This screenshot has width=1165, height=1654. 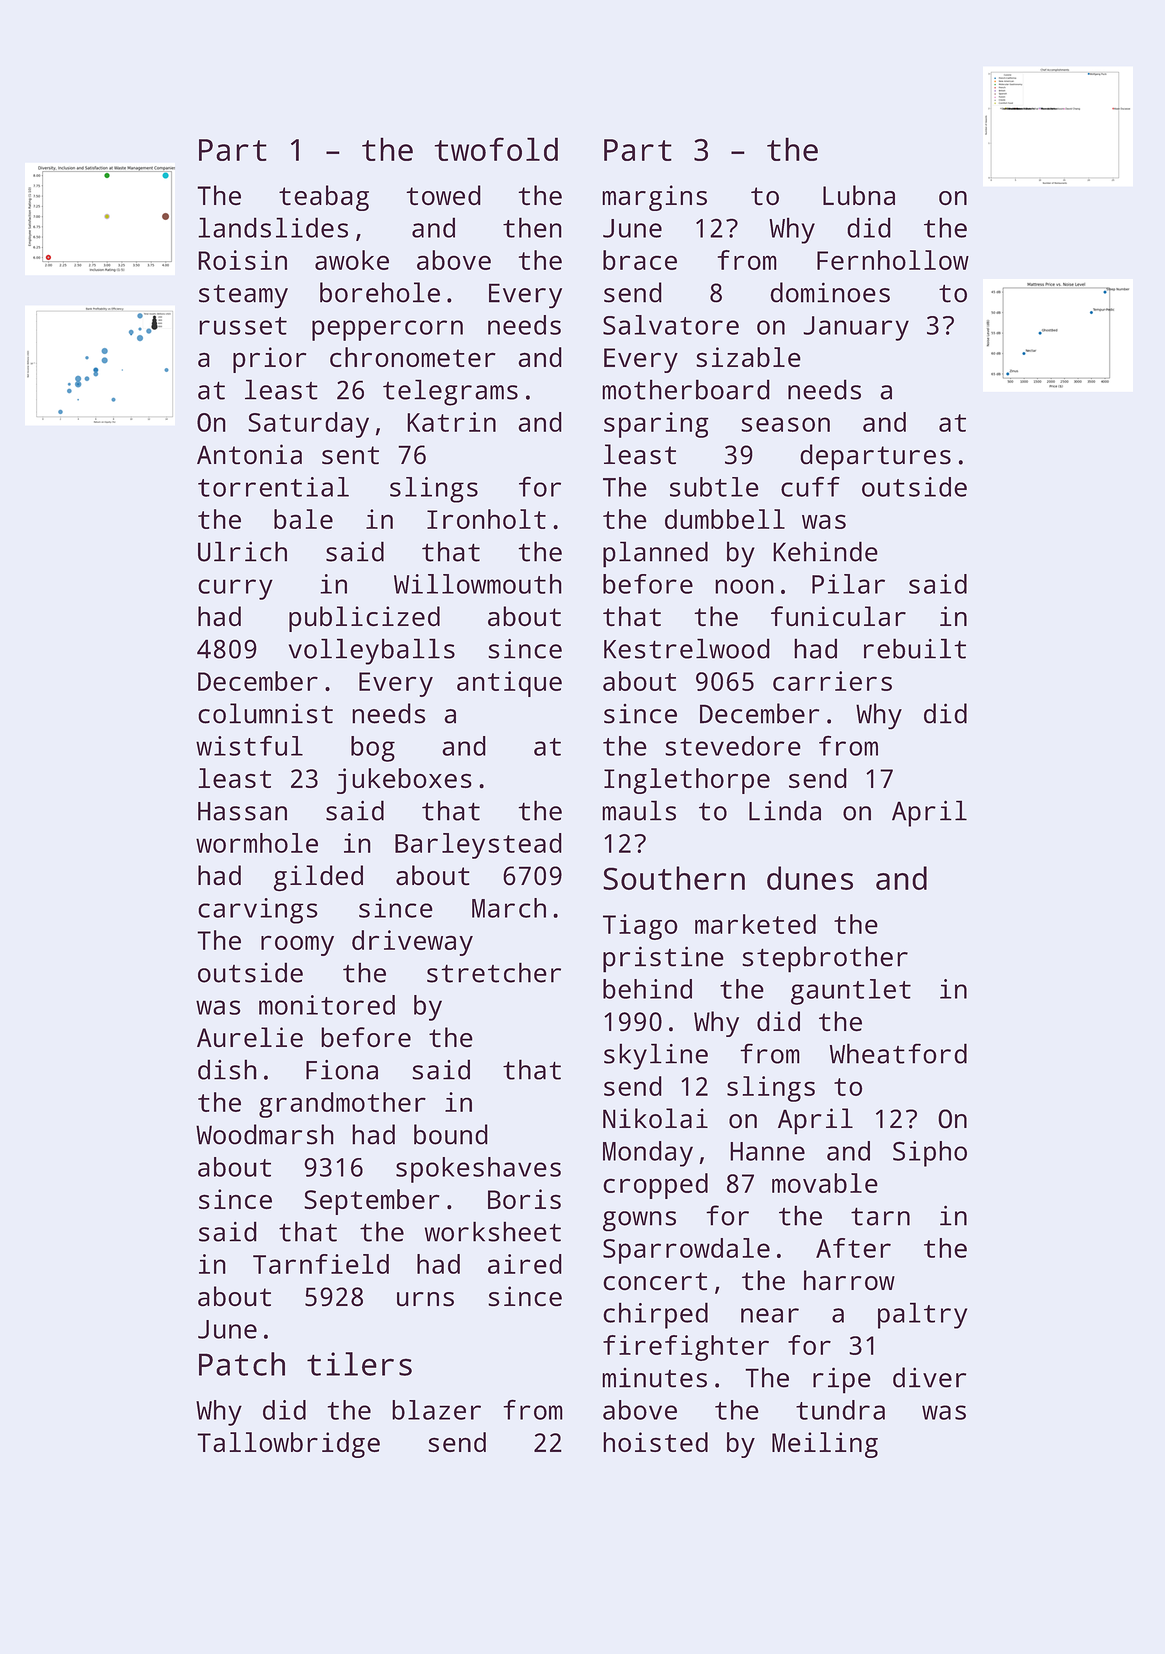 What do you see at coordinates (324, 198) in the screenshot?
I see `teabag` at bounding box center [324, 198].
